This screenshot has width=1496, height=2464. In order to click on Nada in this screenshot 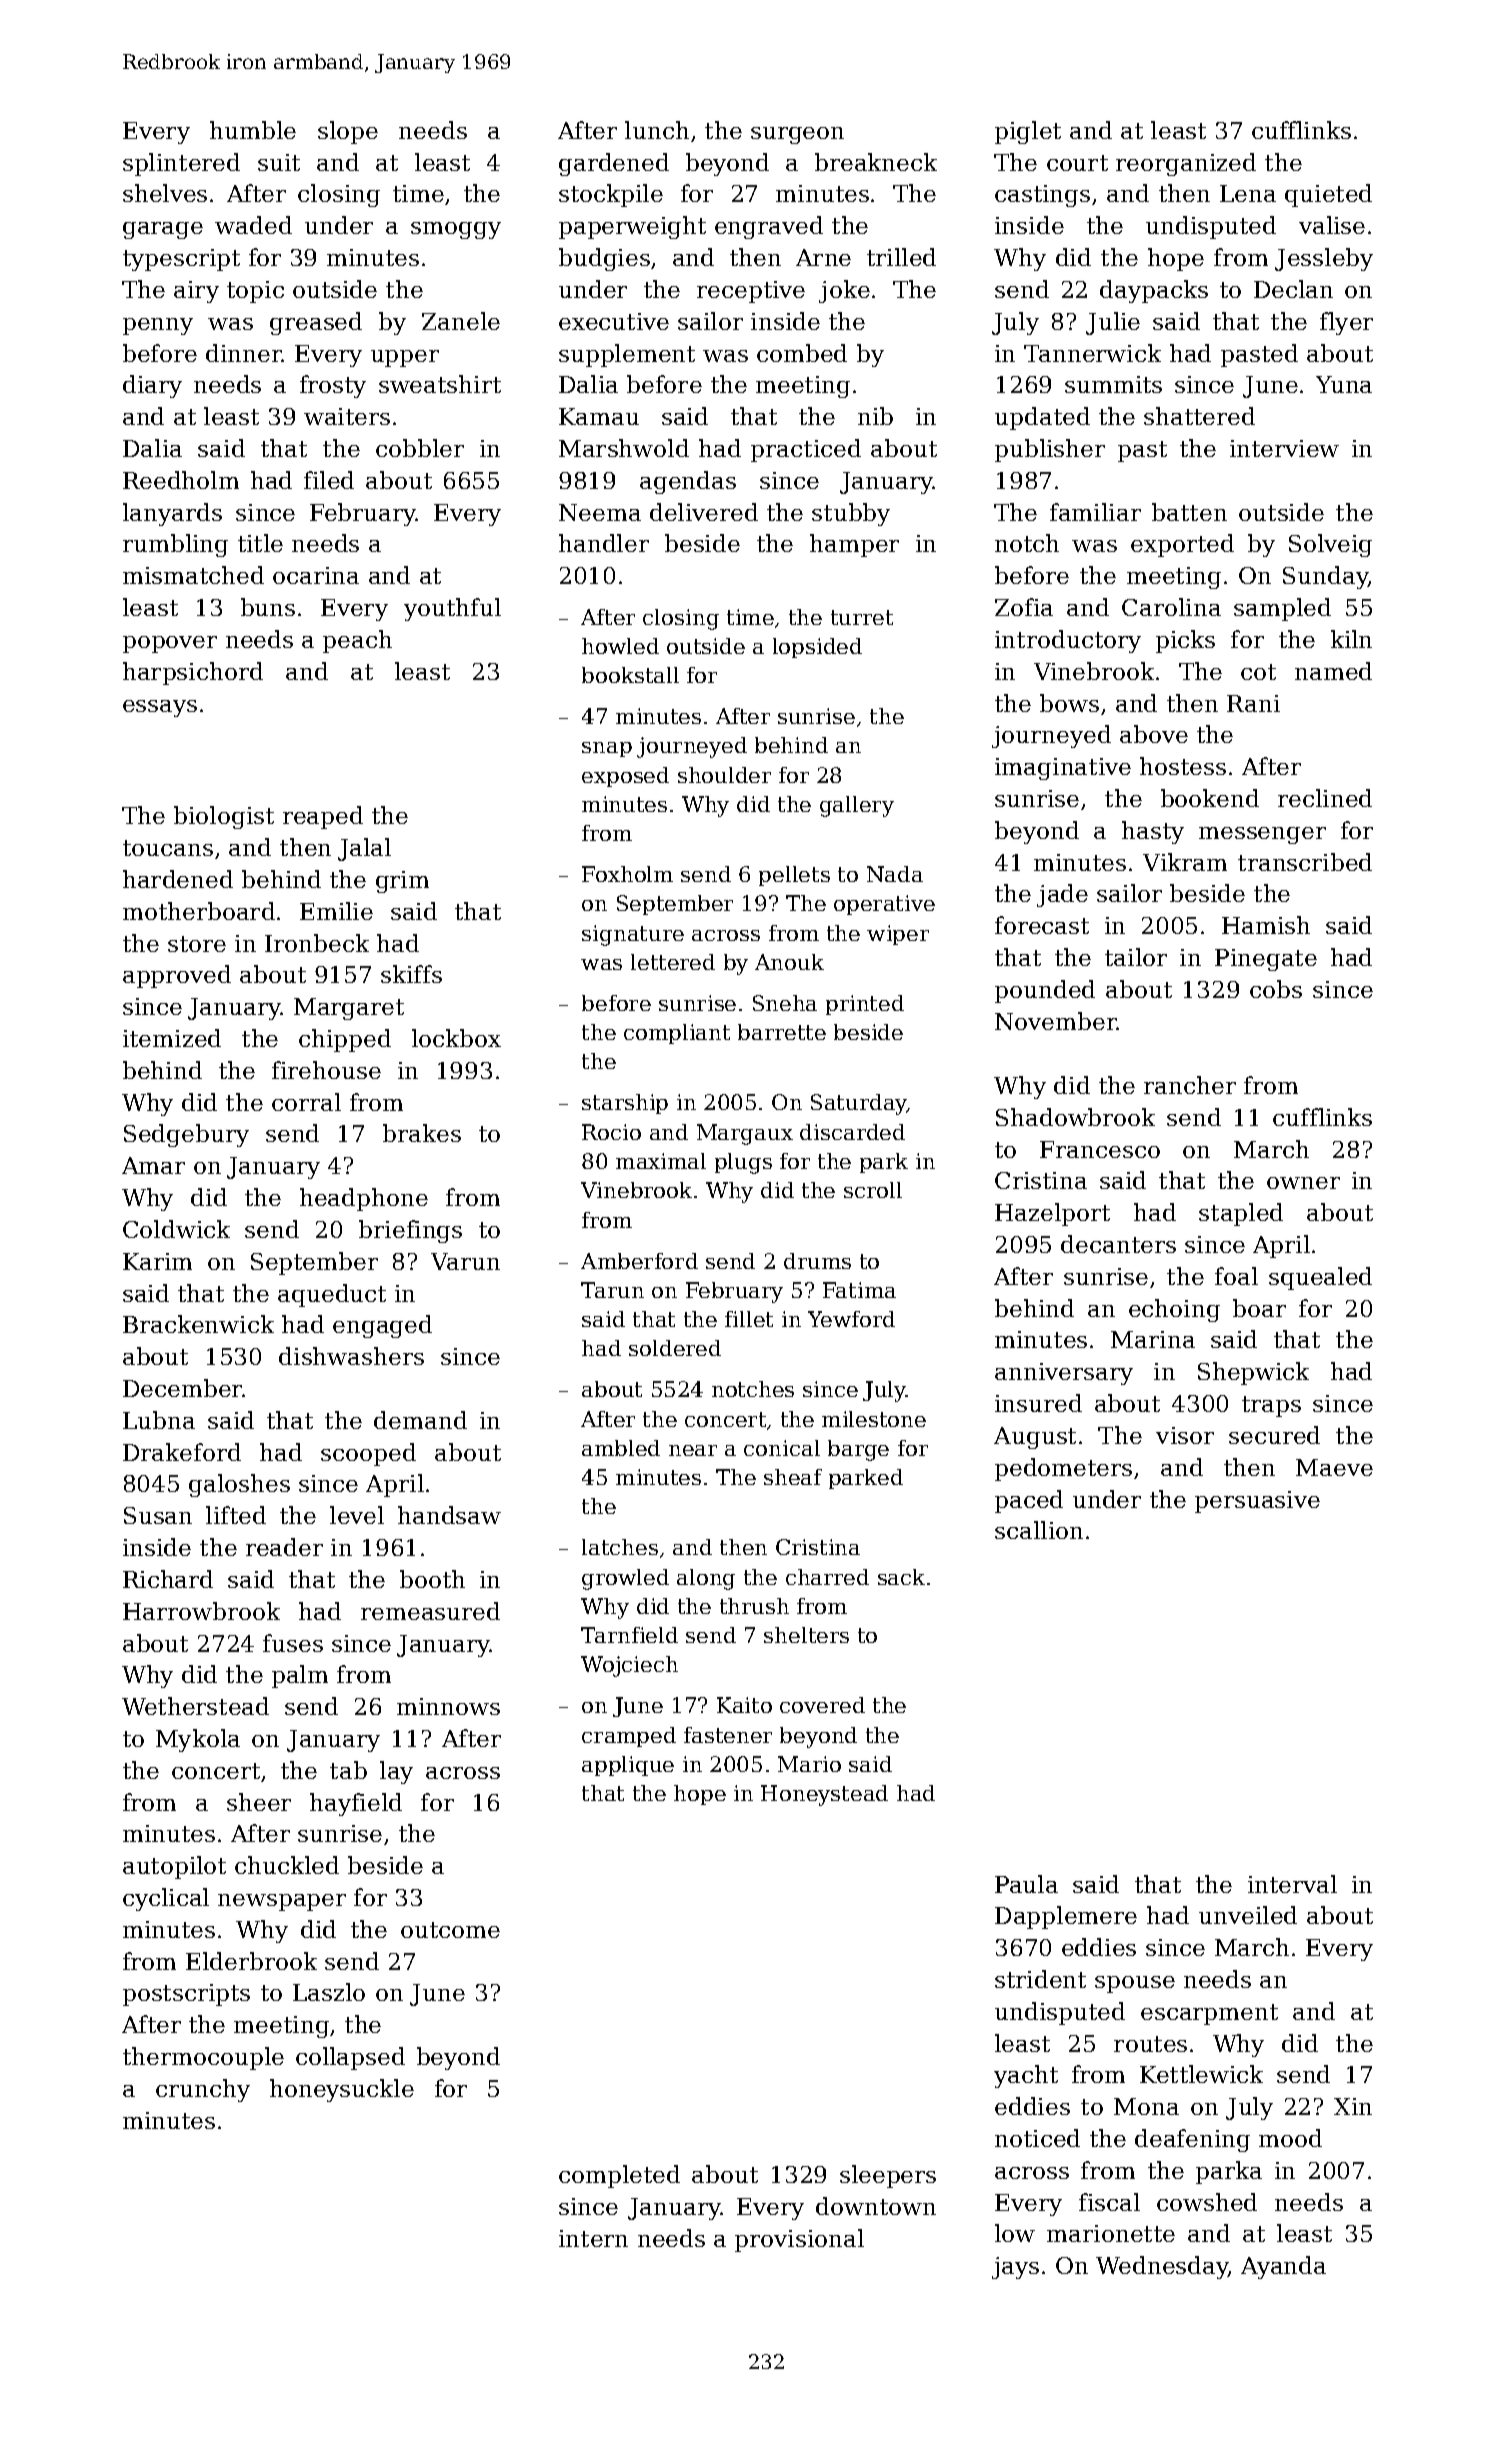, I will do `click(895, 874)`.
